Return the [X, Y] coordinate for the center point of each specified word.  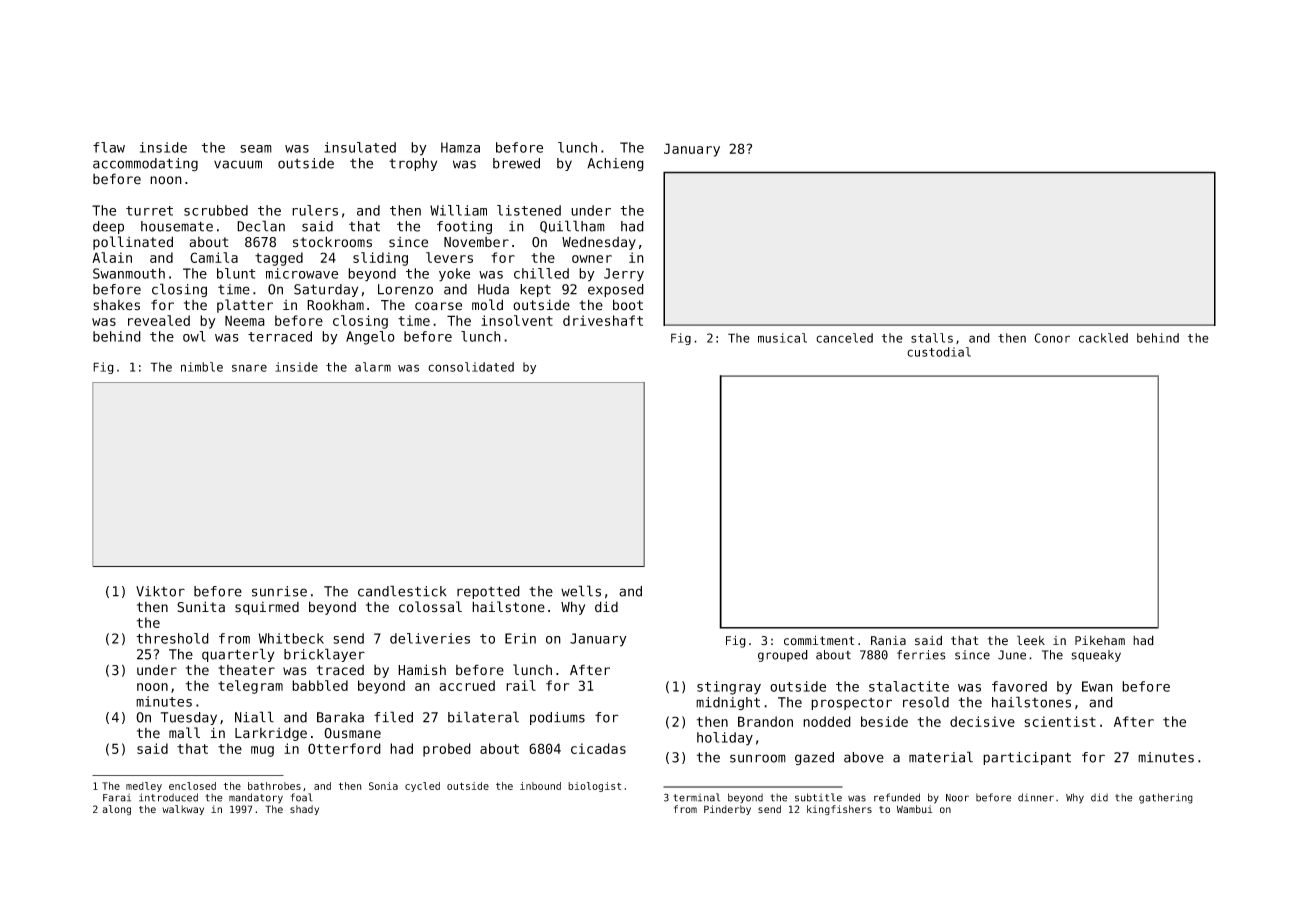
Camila [214, 257]
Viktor [160, 591]
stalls [932, 338]
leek [1031, 640]
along [116, 810]
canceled [844, 338]
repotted [488, 592]
